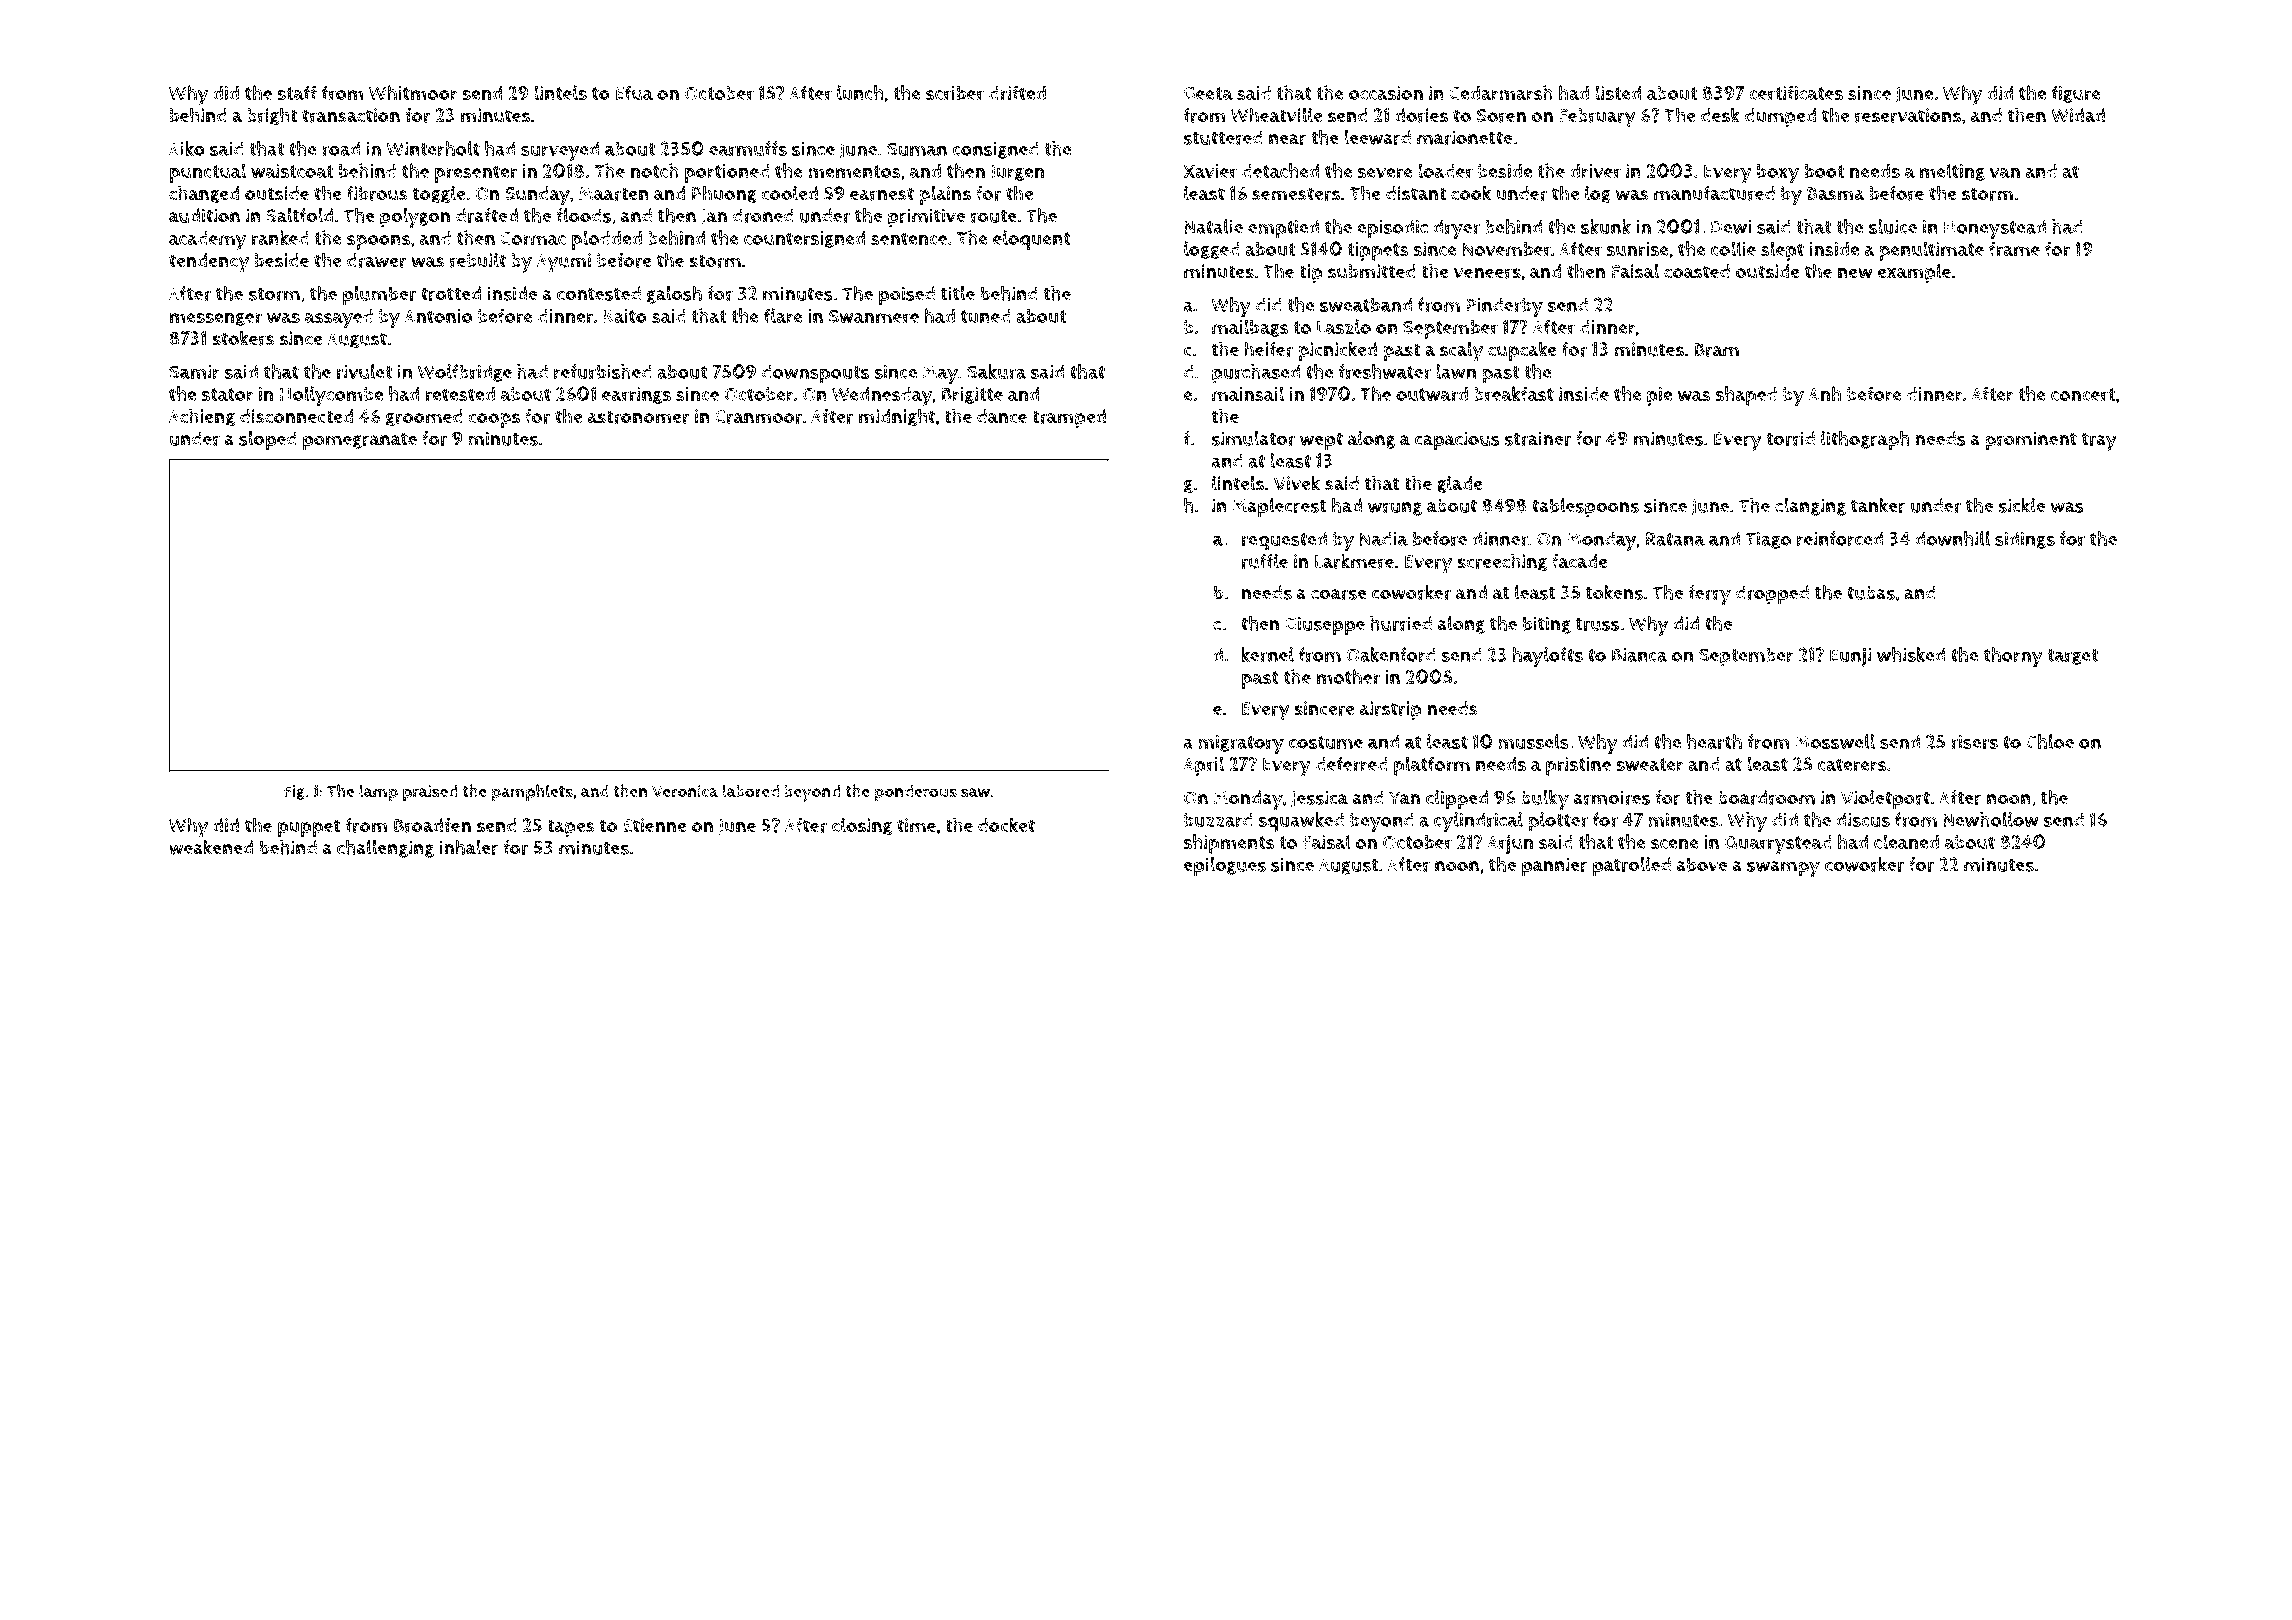 Image resolution: width=2292 pixels, height=1620 pixels. Describe the element at coordinates (1639, 655) in the screenshot. I see `Bianca` at that location.
